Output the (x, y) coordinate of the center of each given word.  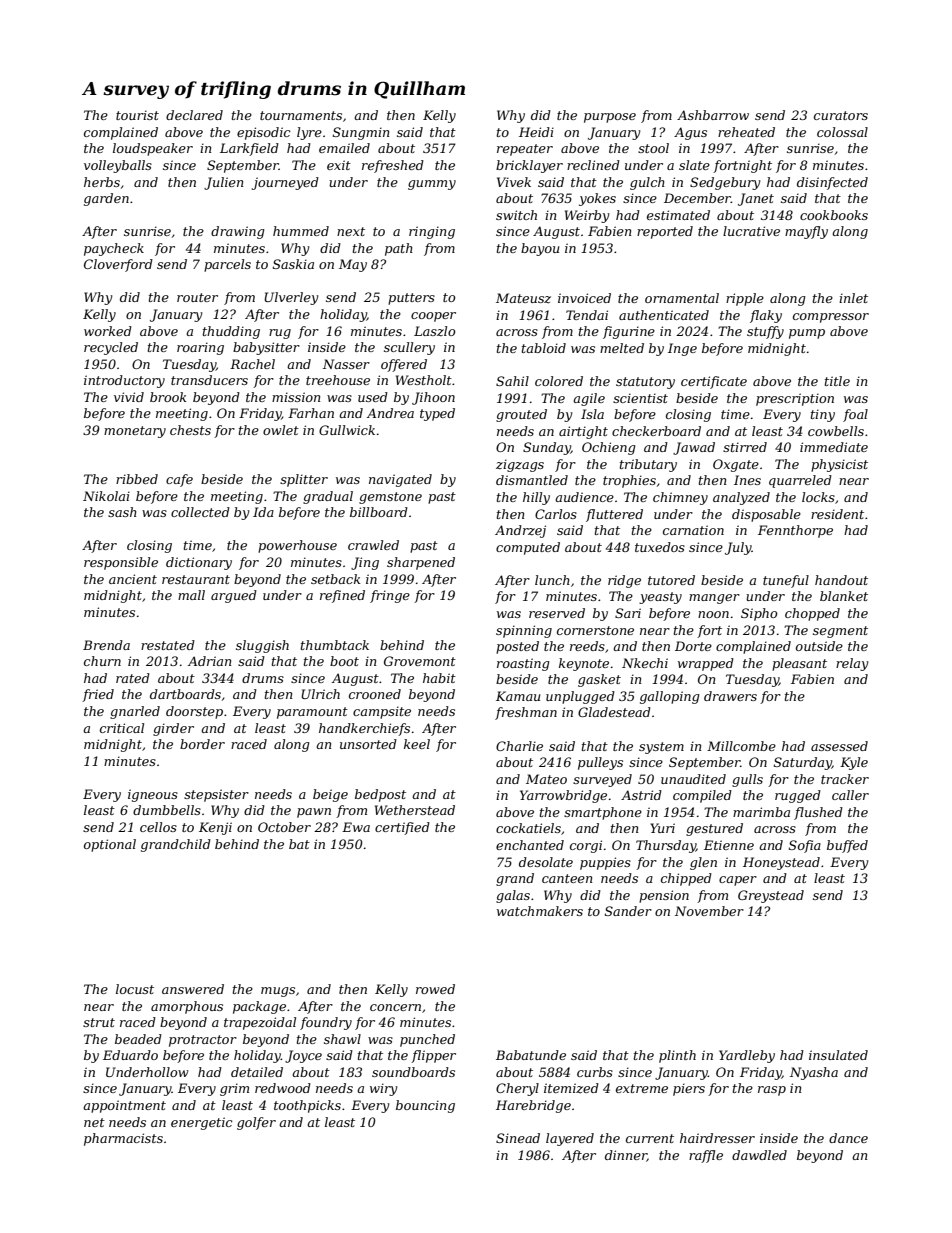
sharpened (421, 563)
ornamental (682, 298)
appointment (124, 1106)
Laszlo (434, 331)
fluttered (614, 515)
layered (570, 1139)
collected (200, 512)
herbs (102, 182)
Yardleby (747, 1056)
